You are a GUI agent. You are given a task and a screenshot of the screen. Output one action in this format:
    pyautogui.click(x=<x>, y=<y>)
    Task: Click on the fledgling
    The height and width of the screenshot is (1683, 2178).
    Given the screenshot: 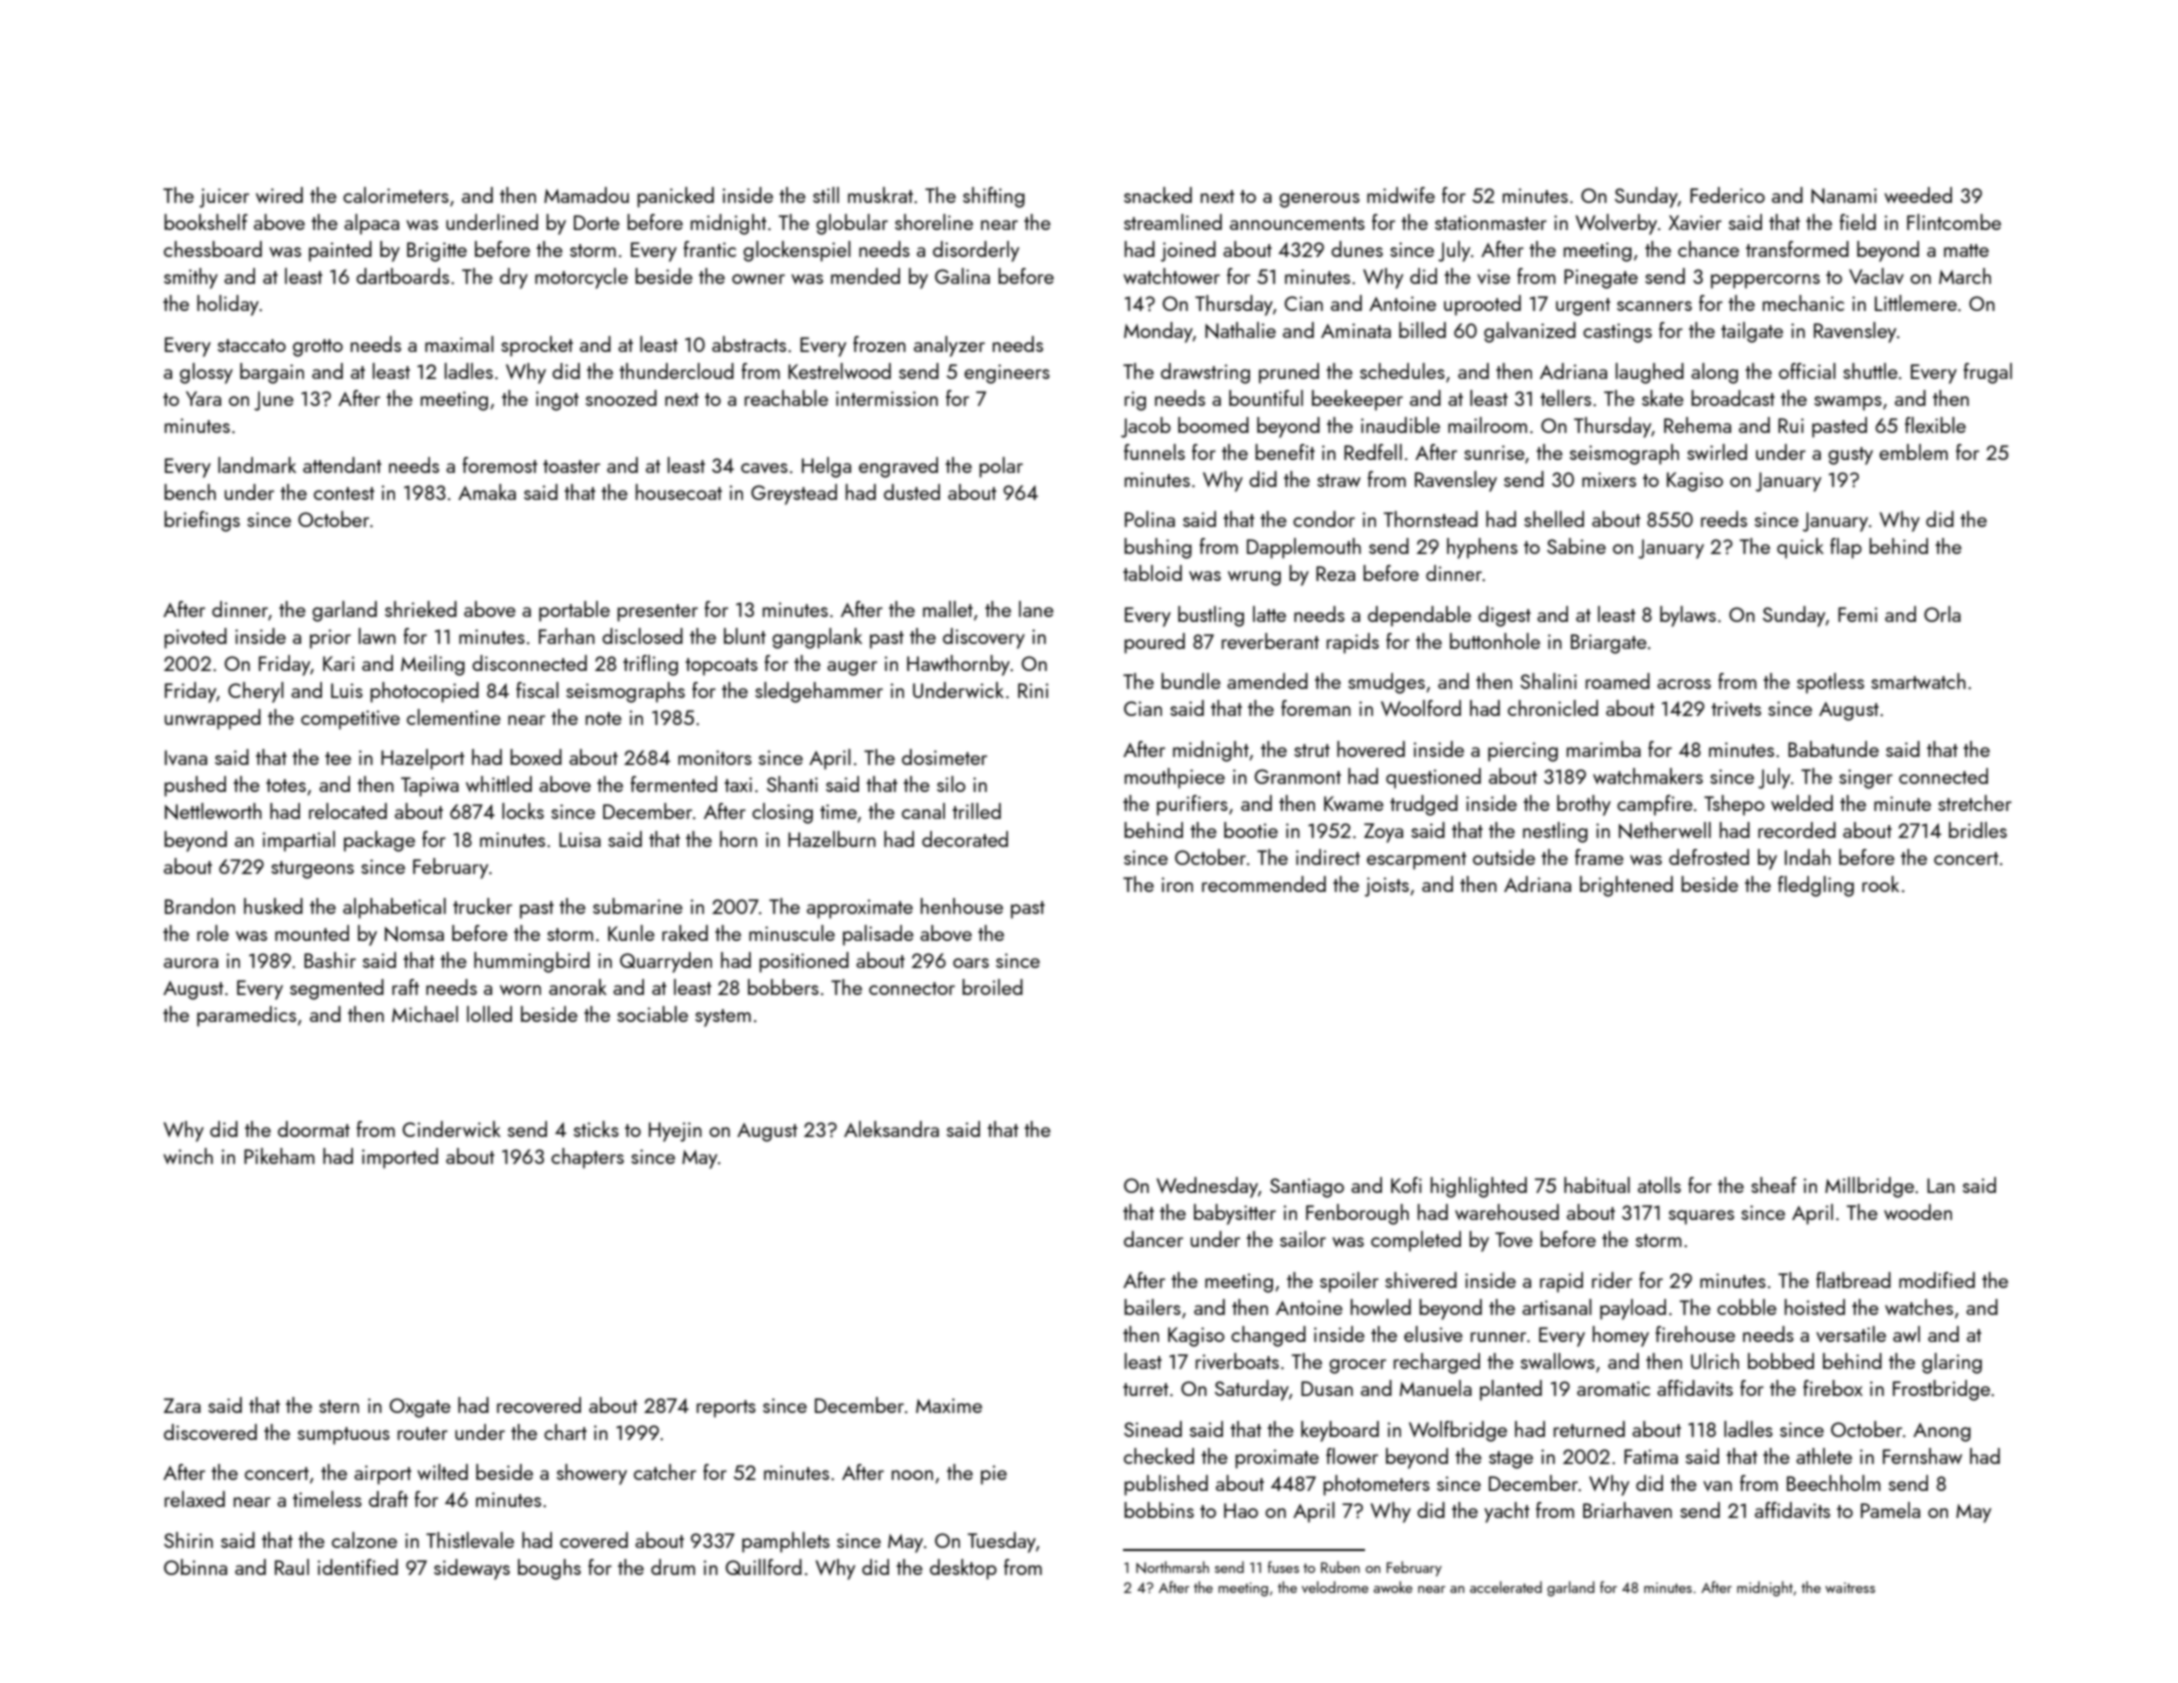 What is the action you would take?
    pyautogui.click(x=1816, y=886)
